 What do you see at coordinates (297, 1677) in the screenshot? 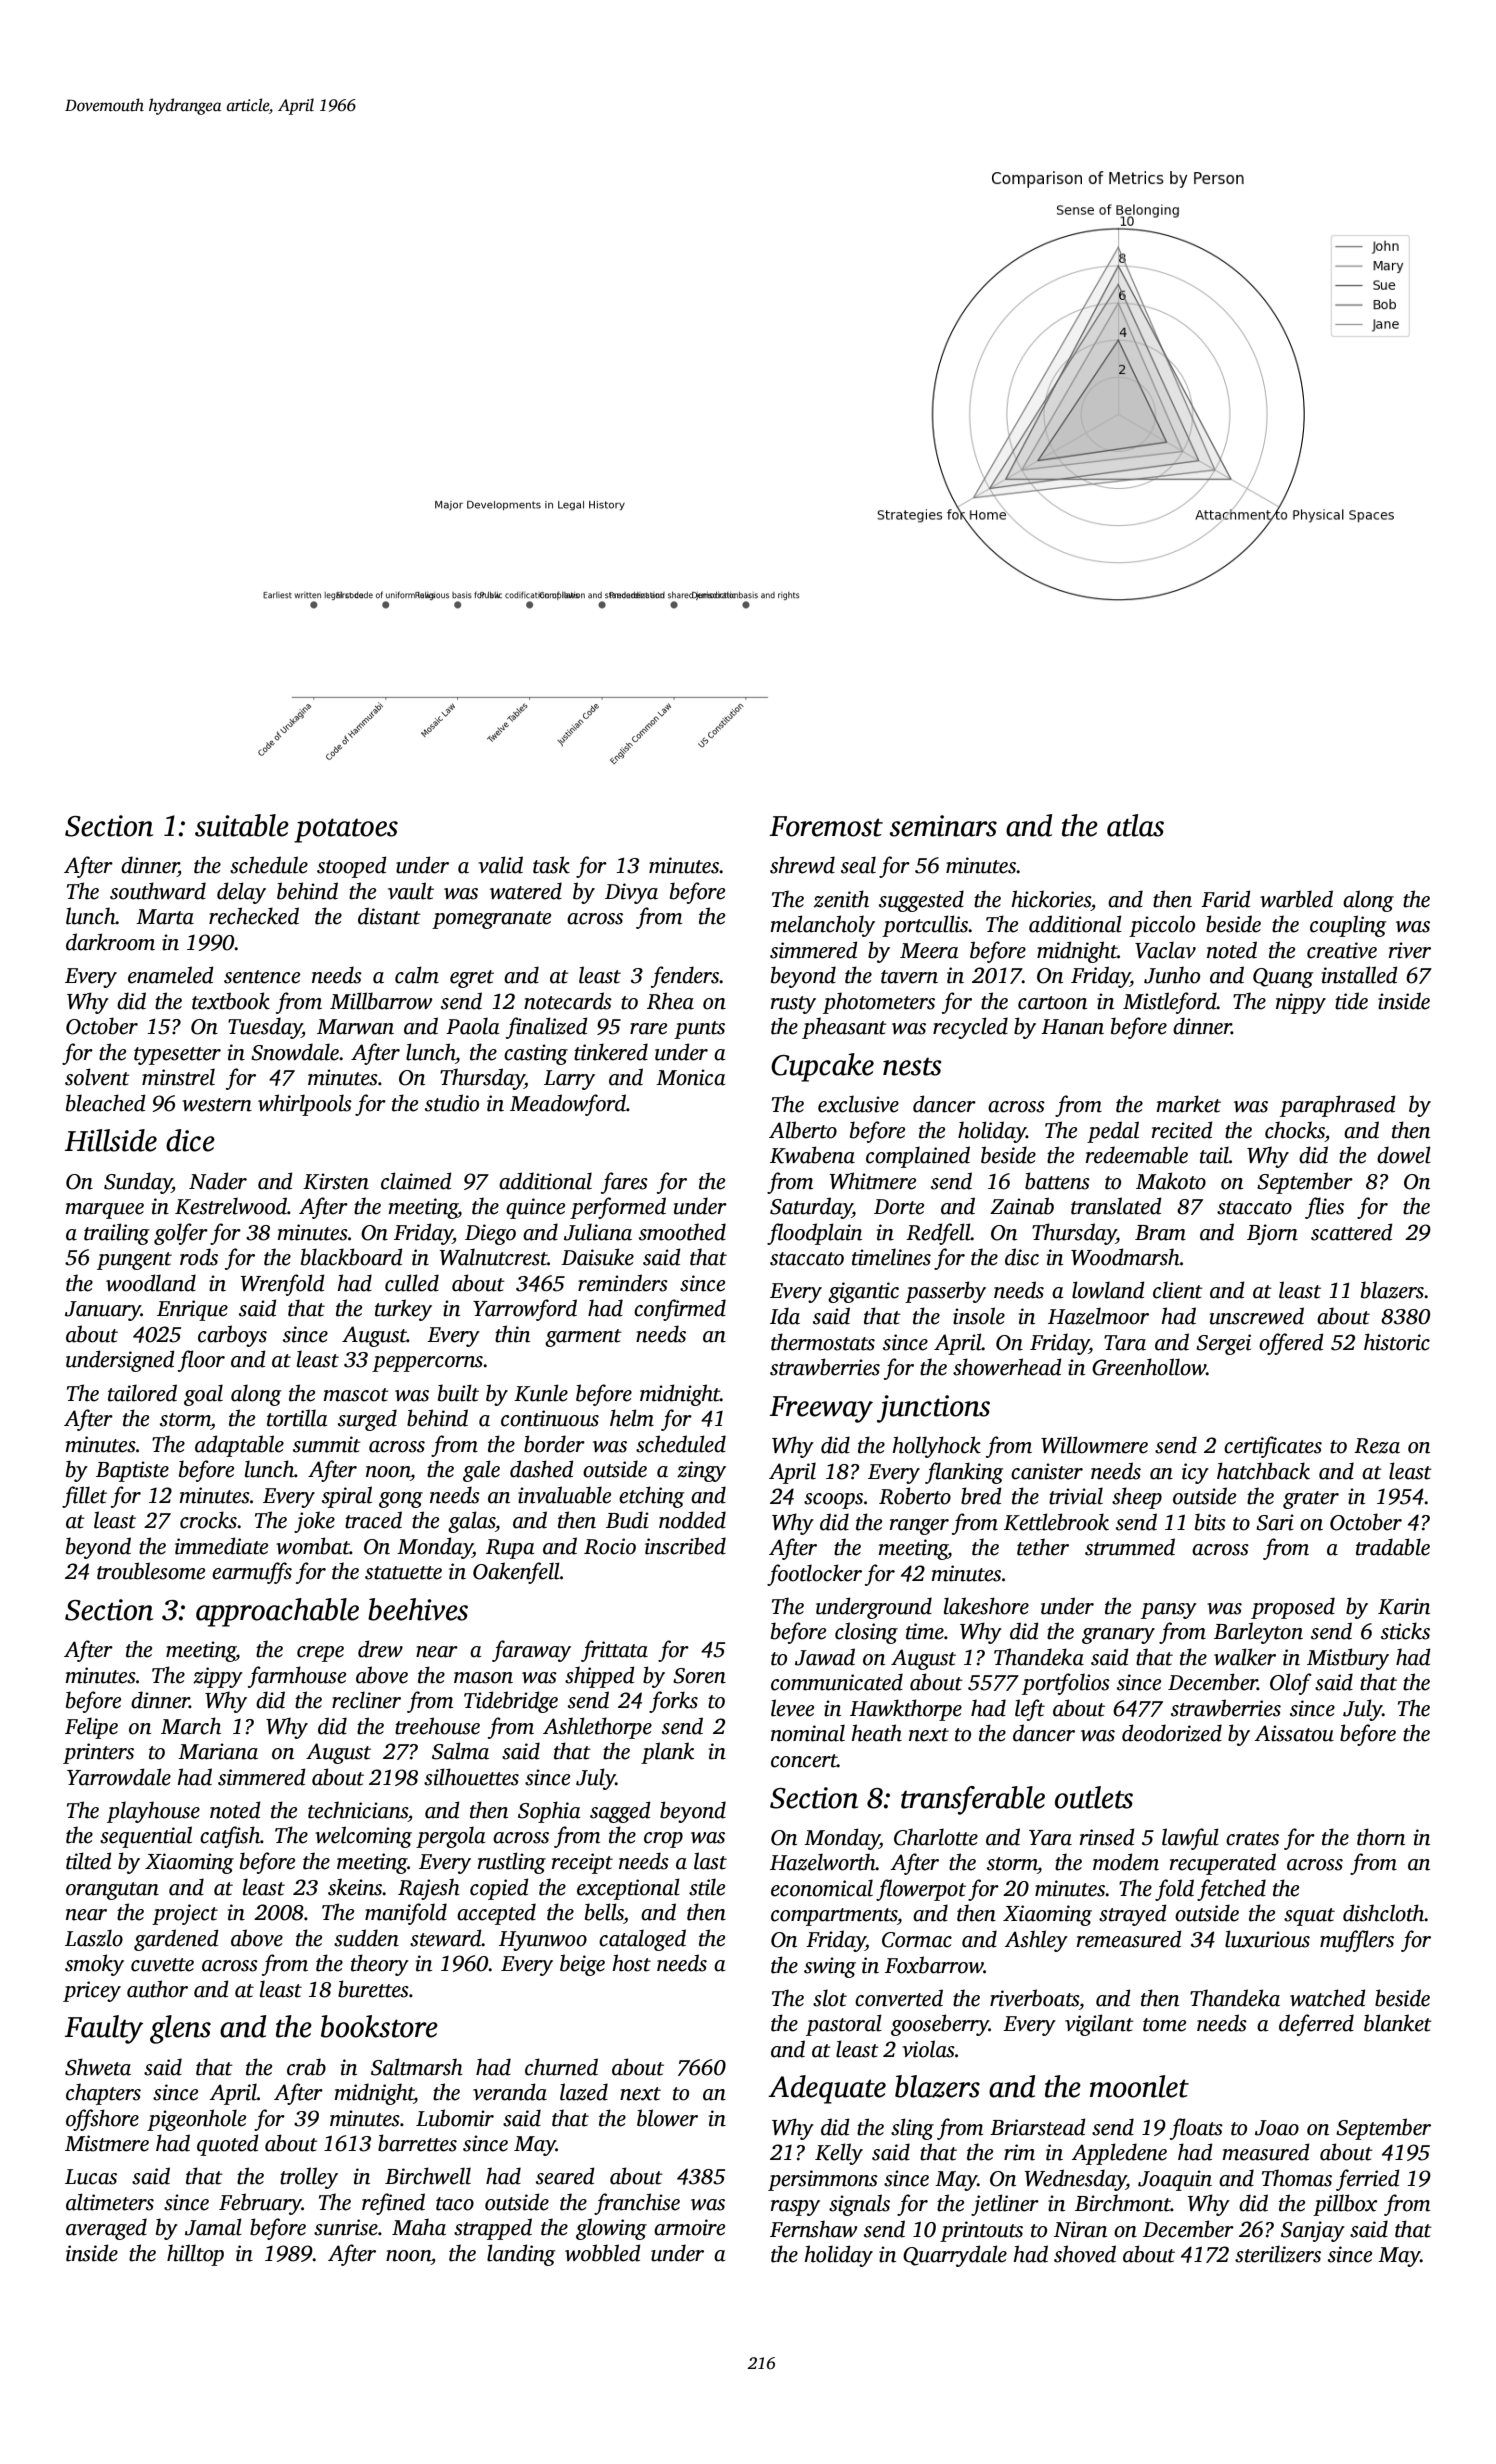
I see `farmhouse` at bounding box center [297, 1677].
